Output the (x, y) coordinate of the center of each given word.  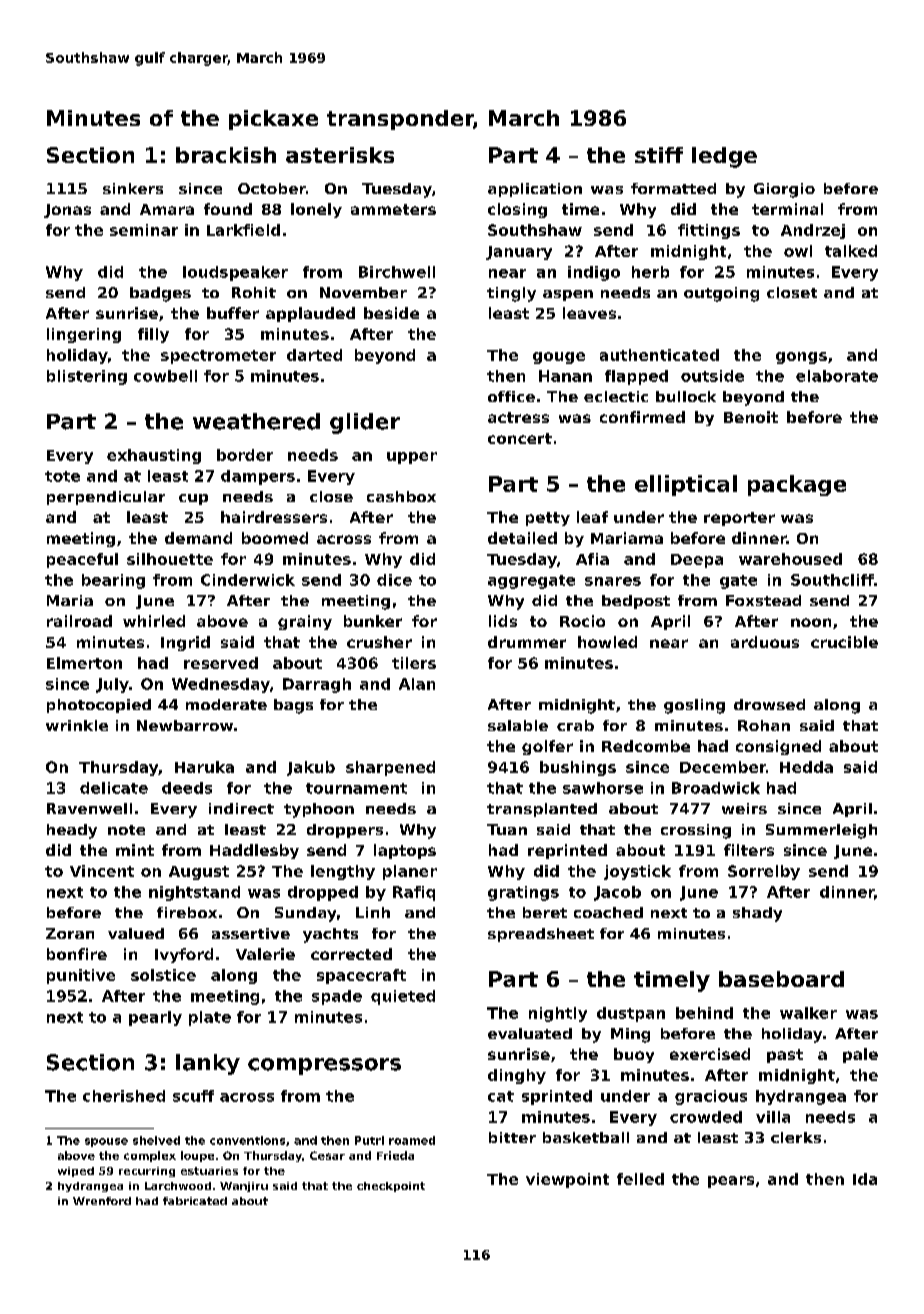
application (535, 190)
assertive (251, 933)
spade (337, 997)
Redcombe (646, 746)
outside (712, 376)
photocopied (99, 706)
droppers (345, 831)
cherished (124, 1096)
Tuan (507, 829)
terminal (787, 209)
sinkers (133, 188)
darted (314, 355)
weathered (256, 421)
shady (757, 914)
